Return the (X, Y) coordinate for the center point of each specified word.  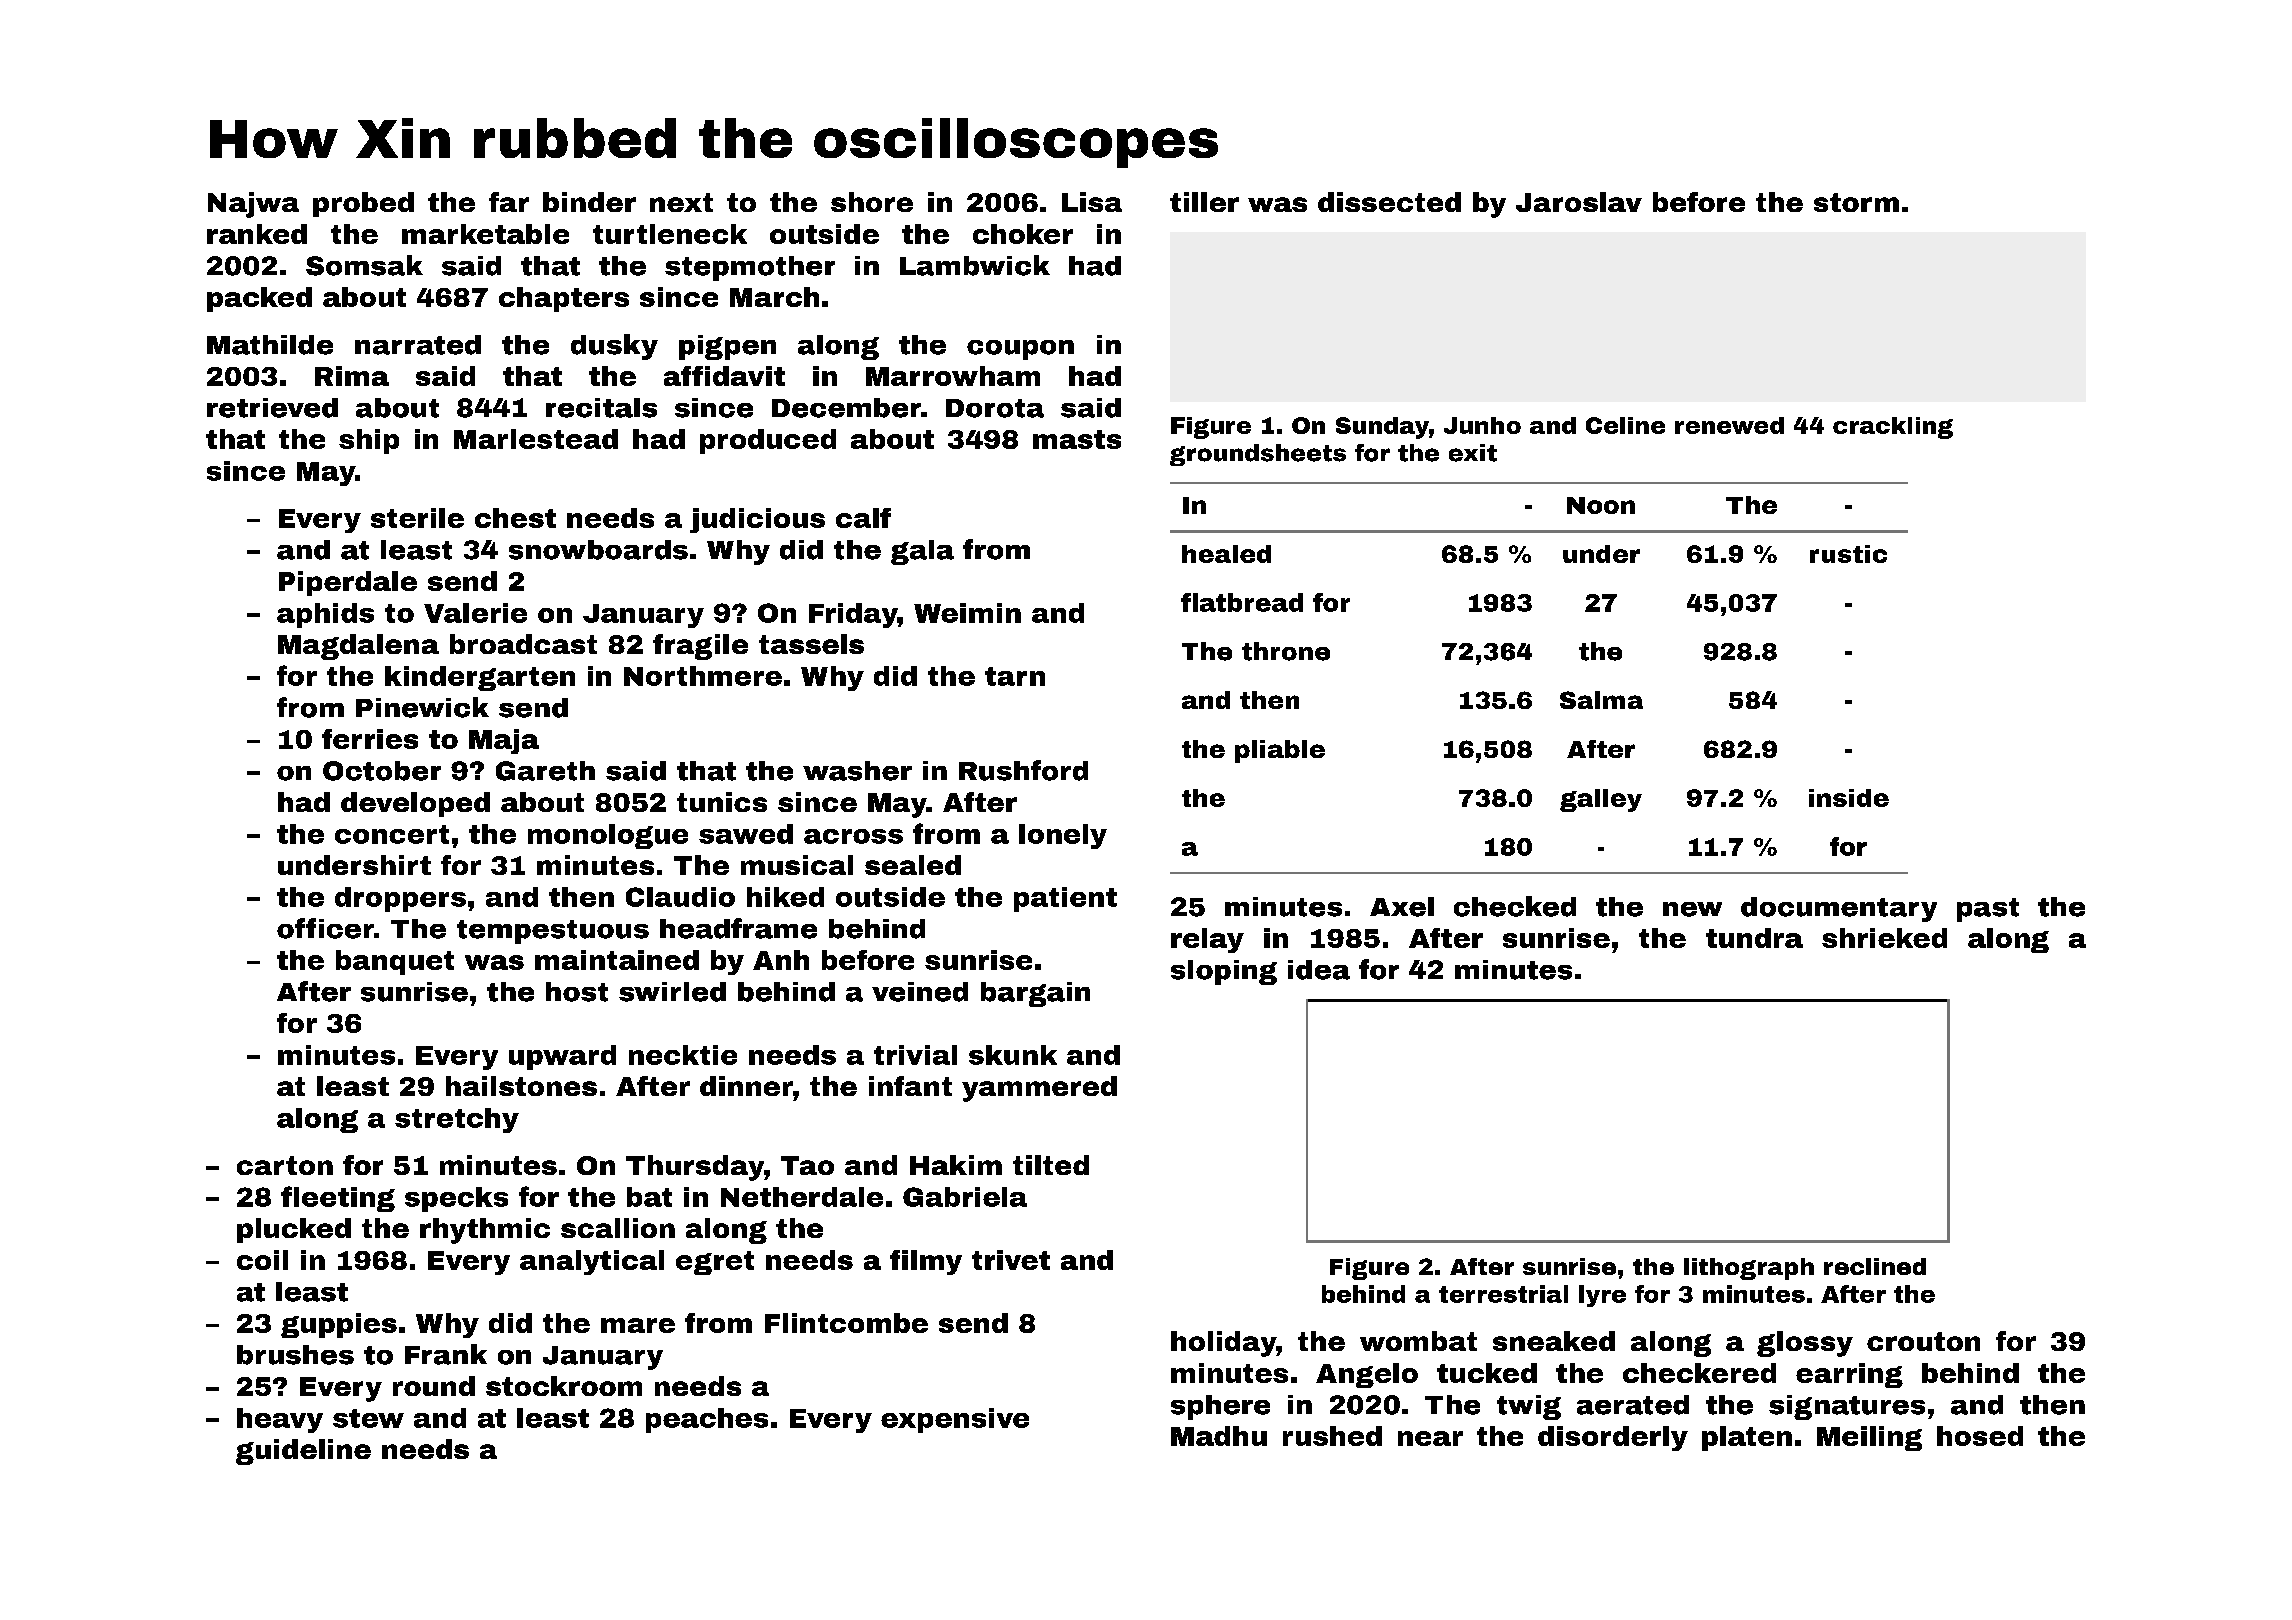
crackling (1893, 428)
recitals (601, 408)
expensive (955, 1420)
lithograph (1749, 1269)
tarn (1015, 676)
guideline (303, 1452)
